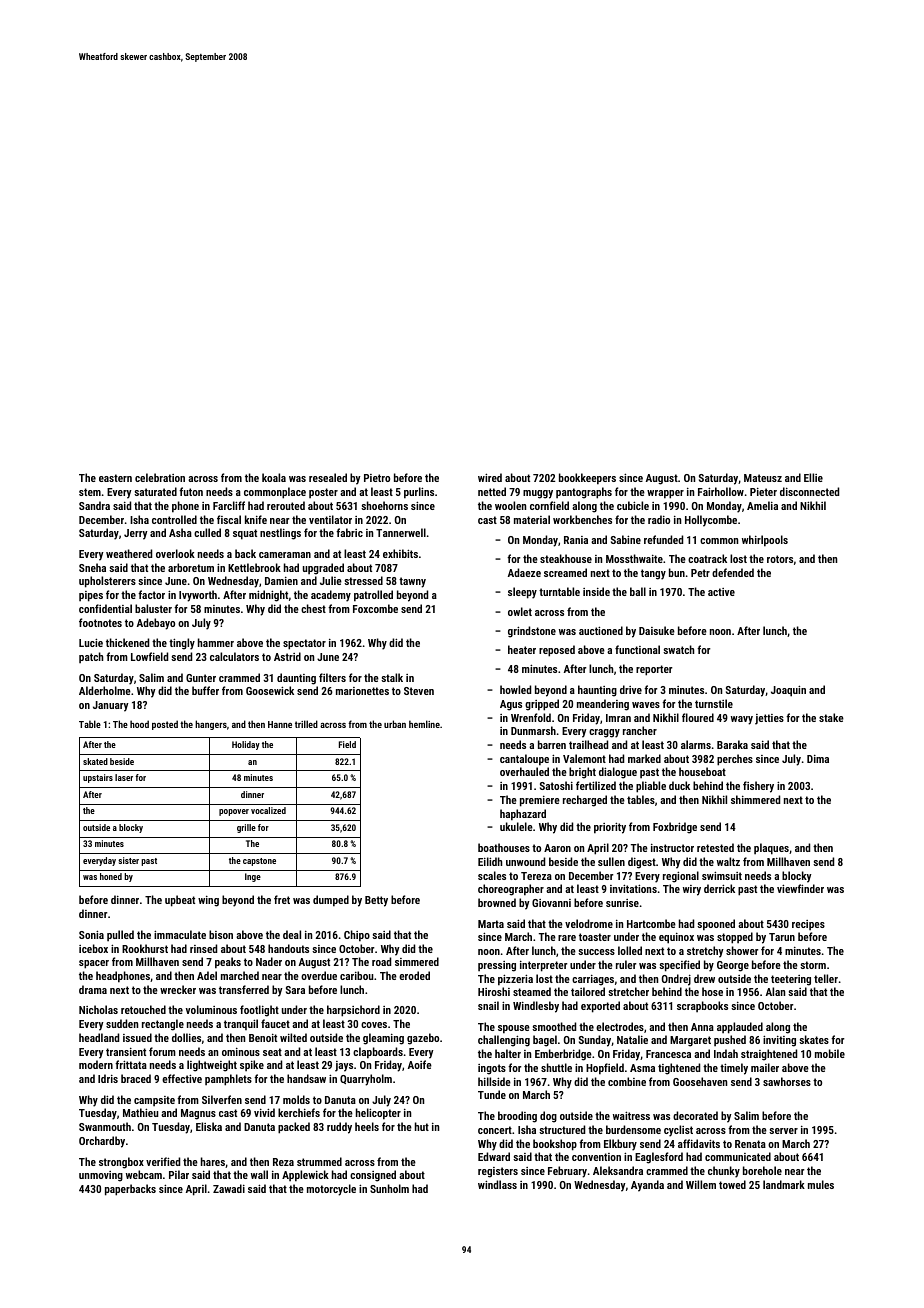 This screenshot has width=924, height=1308. Describe the element at coordinates (732, 1184) in the screenshot. I see `towed` at that location.
